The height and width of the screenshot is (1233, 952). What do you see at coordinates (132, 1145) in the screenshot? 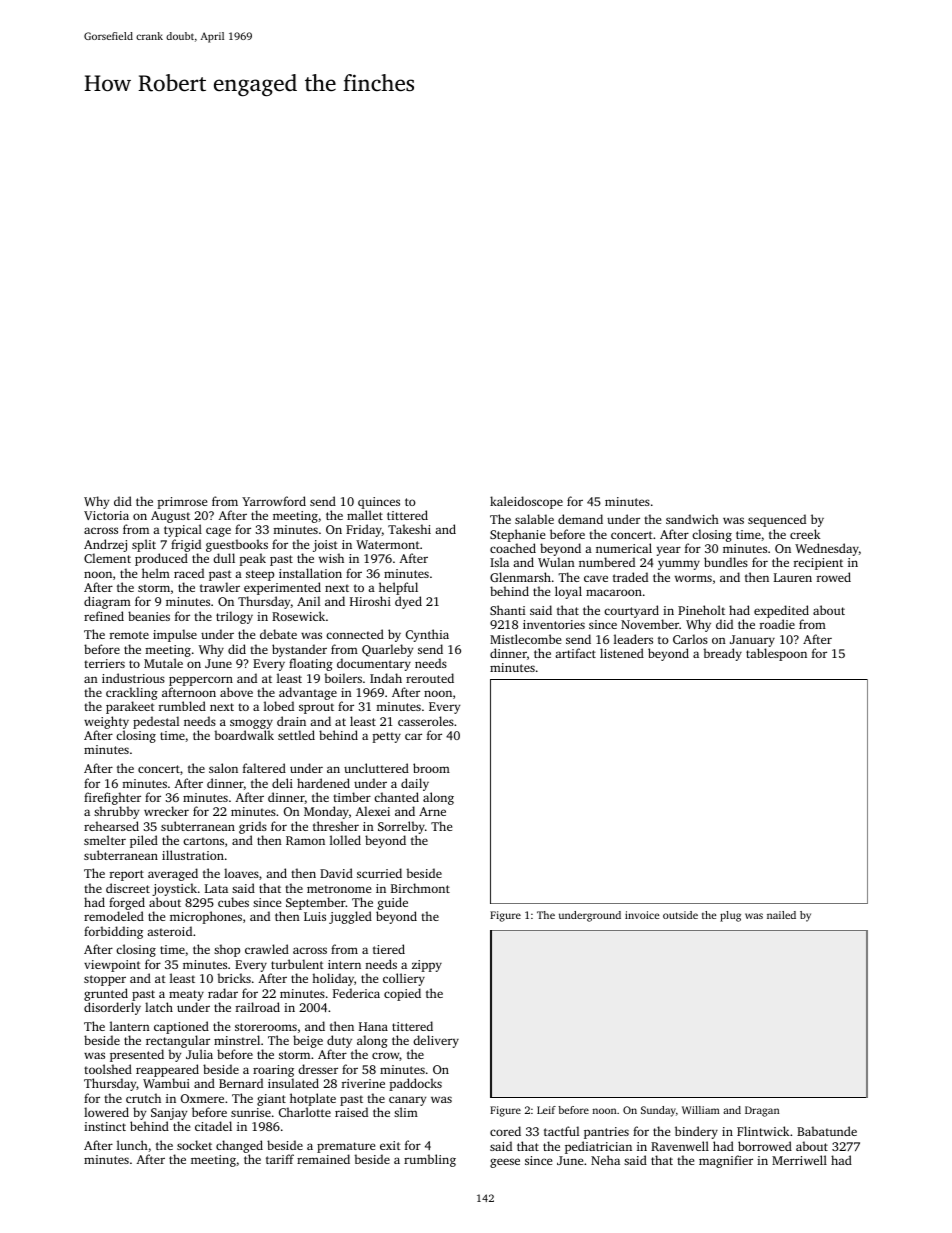
I see `lunch` at bounding box center [132, 1145].
